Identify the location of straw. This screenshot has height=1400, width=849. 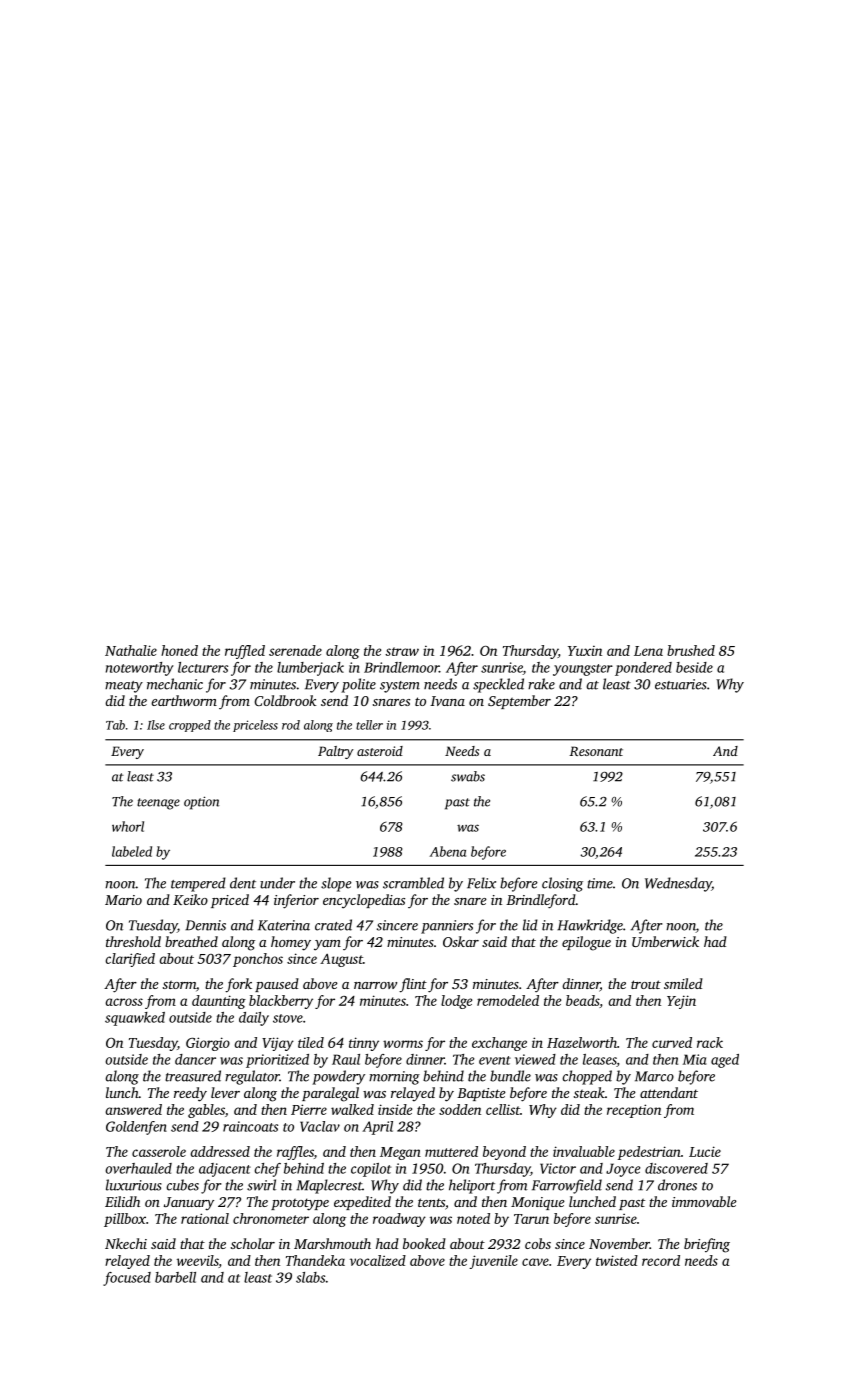
(402, 651).
